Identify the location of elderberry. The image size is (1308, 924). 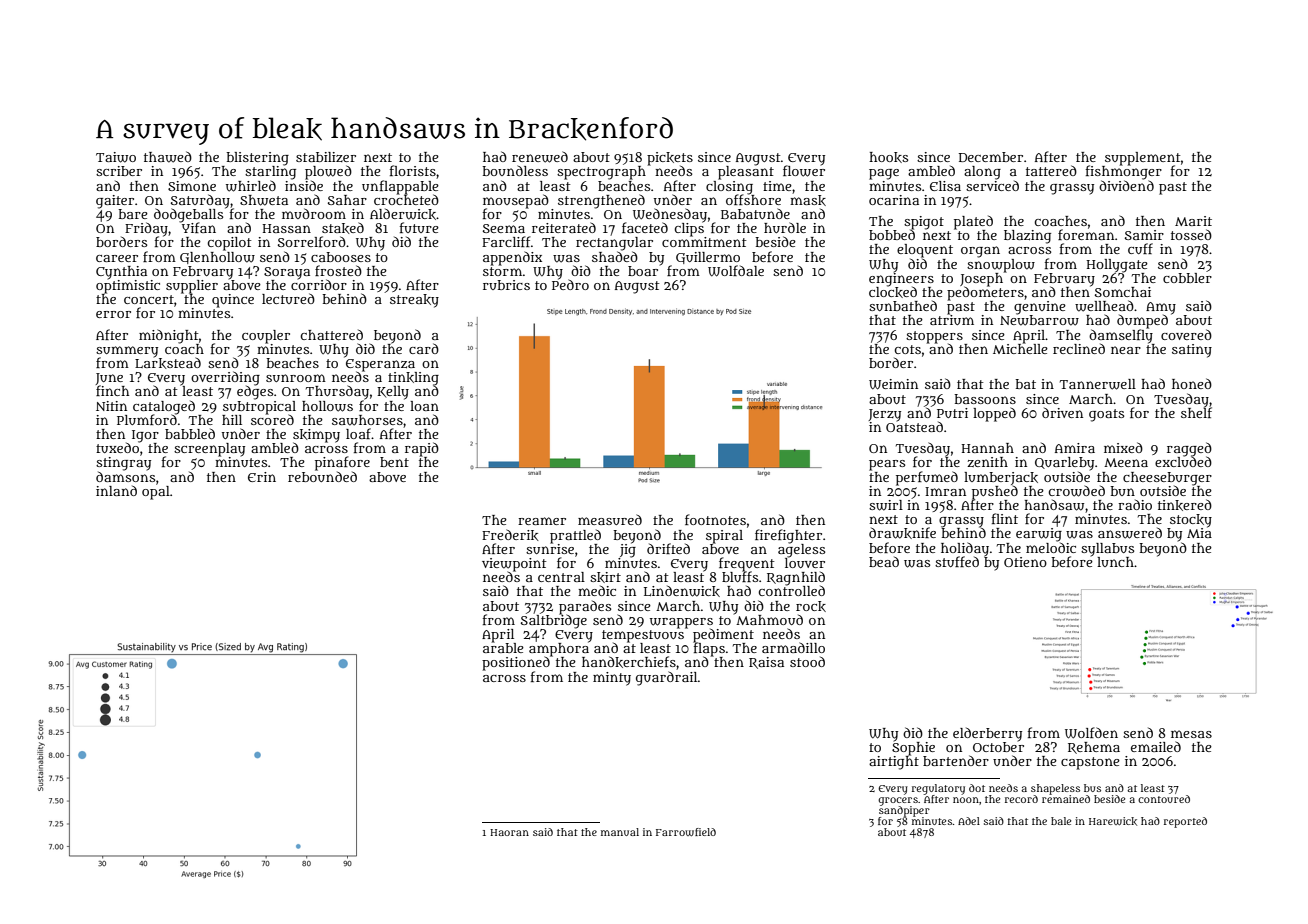
(987, 734).
